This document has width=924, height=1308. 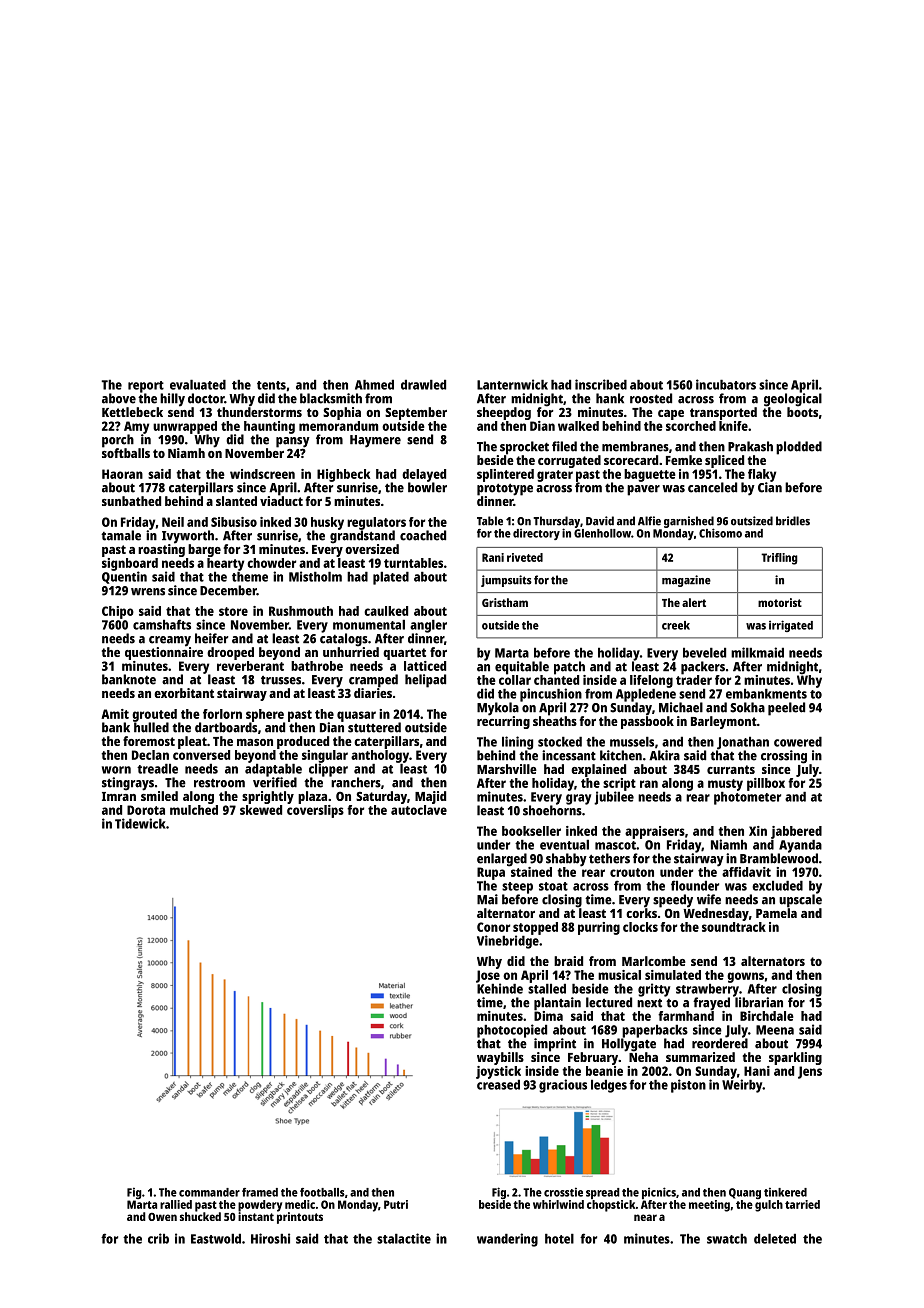 What do you see at coordinates (779, 559) in the document?
I see `Trifling` at bounding box center [779, 559].
